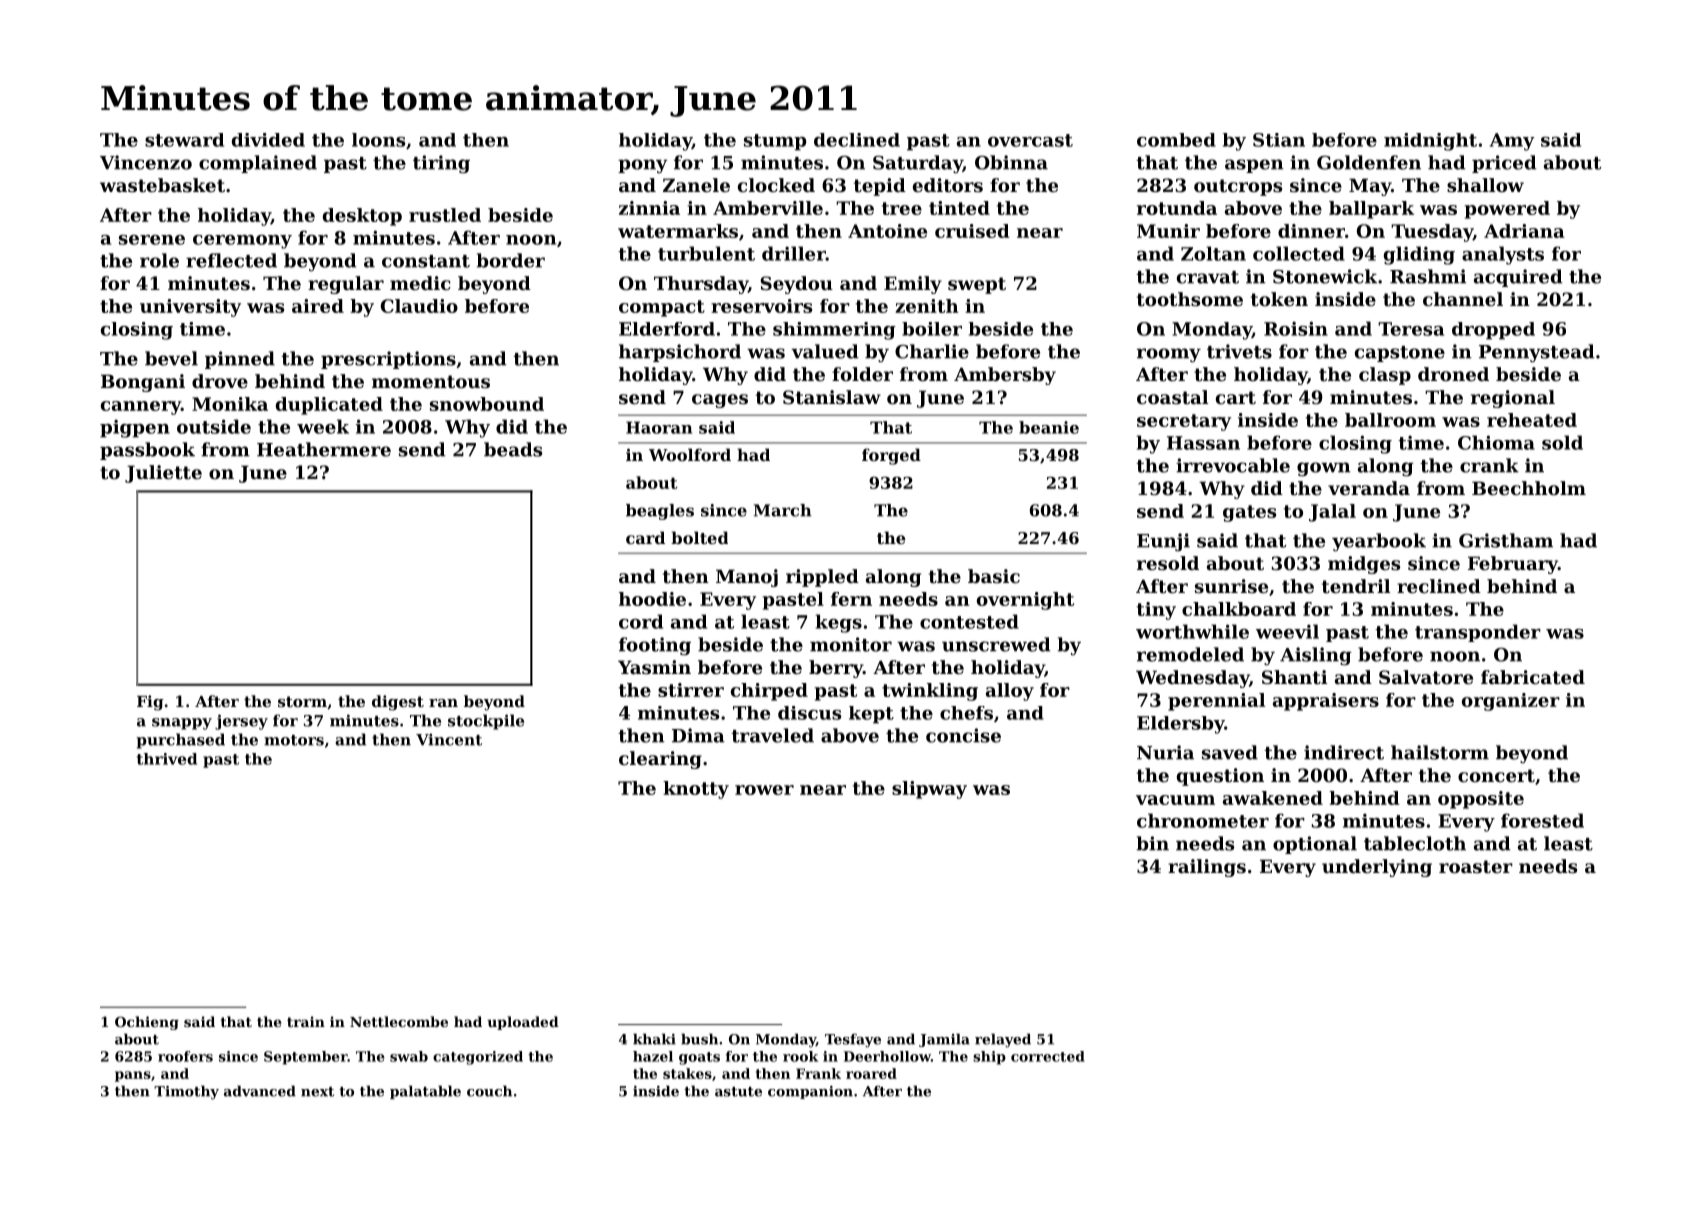 The image size is (1705, 1205). Describe the element at coordinates (167, 759) in the screenshot. I see `thrived` at that location.
